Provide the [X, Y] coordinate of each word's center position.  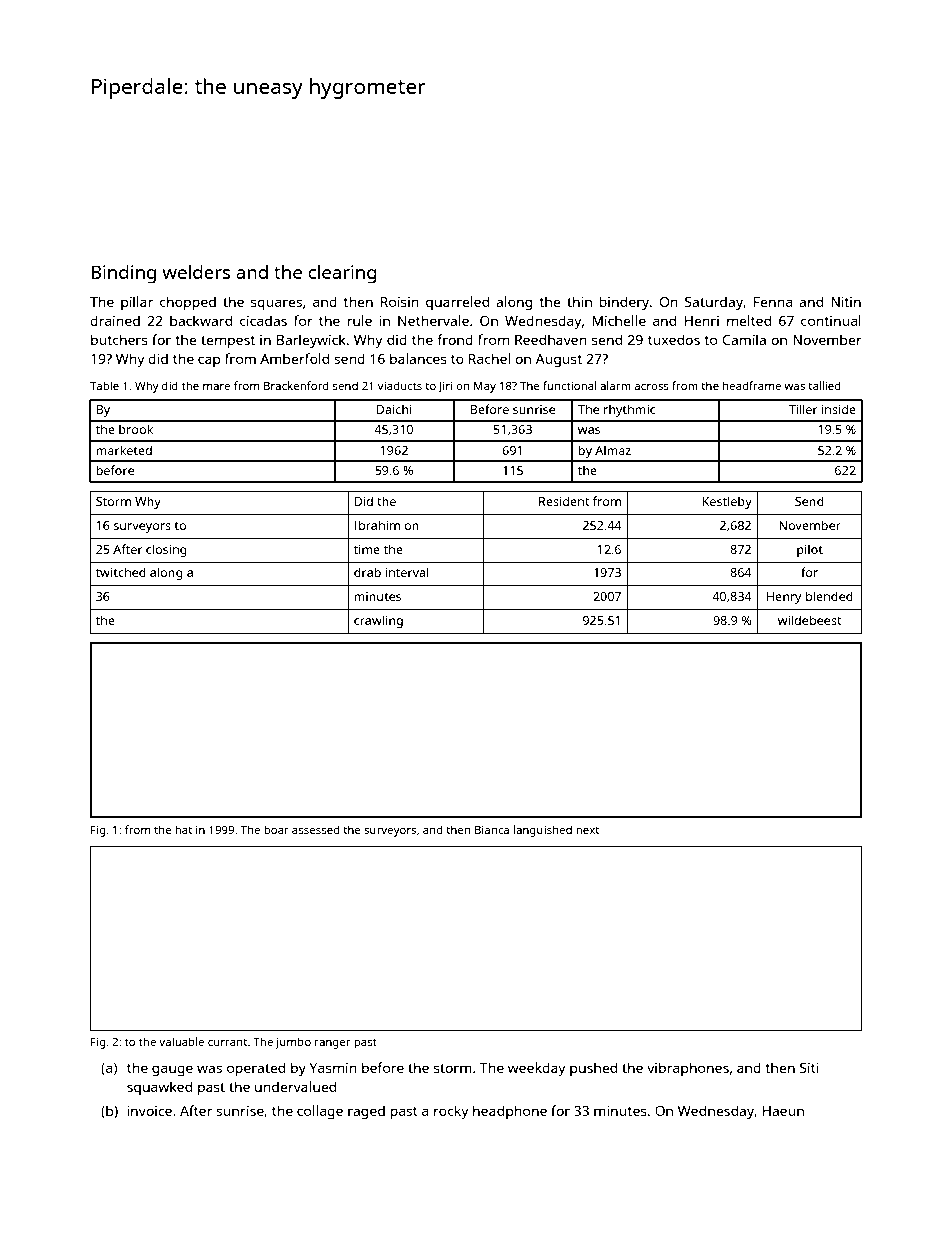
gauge [172, 1071]
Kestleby [727, 502]
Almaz [613, 450]
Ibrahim [377, 525]
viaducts [400, 385]
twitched [121, 572]
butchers [119, 339]
